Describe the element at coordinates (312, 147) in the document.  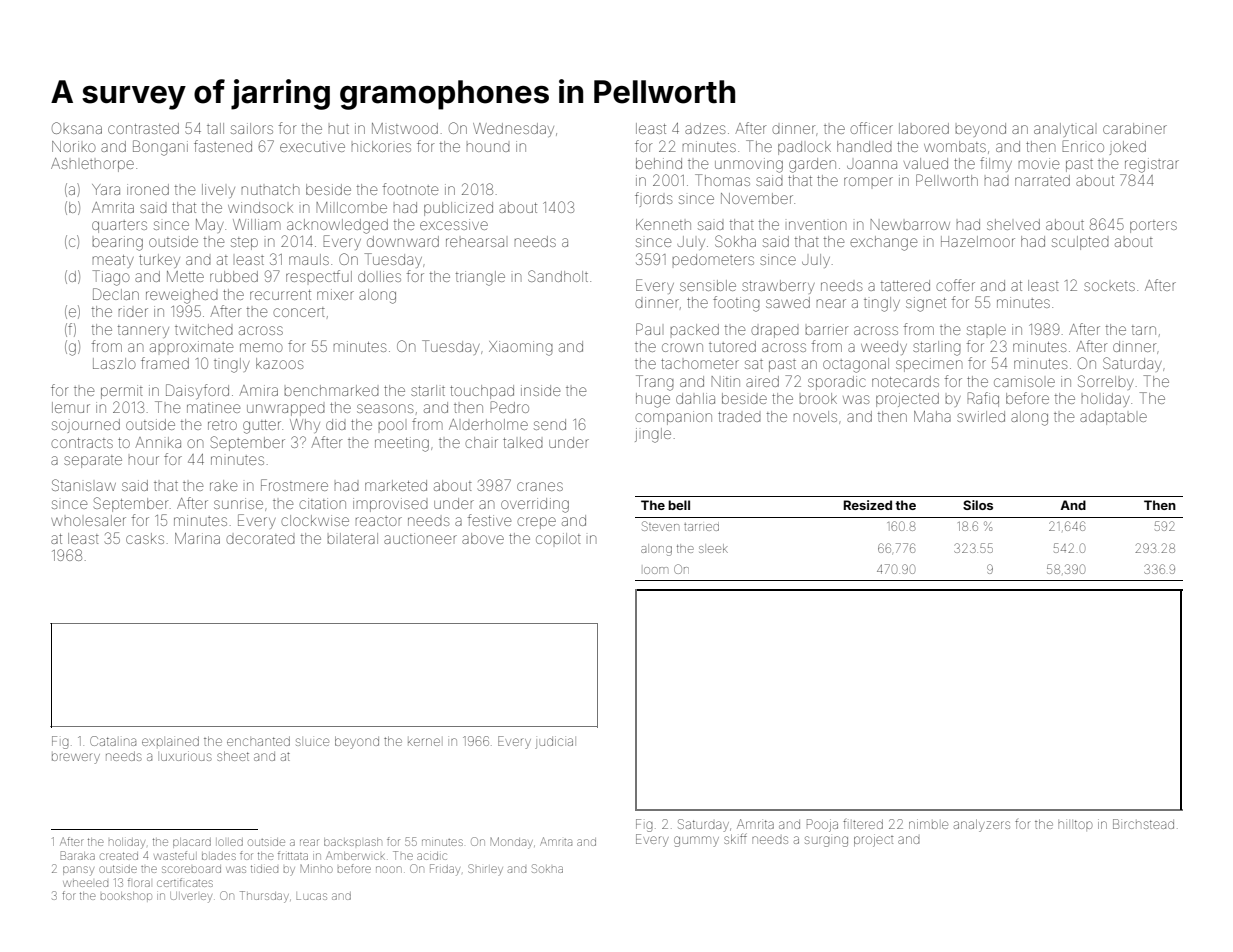
I see `executive` at that location.
